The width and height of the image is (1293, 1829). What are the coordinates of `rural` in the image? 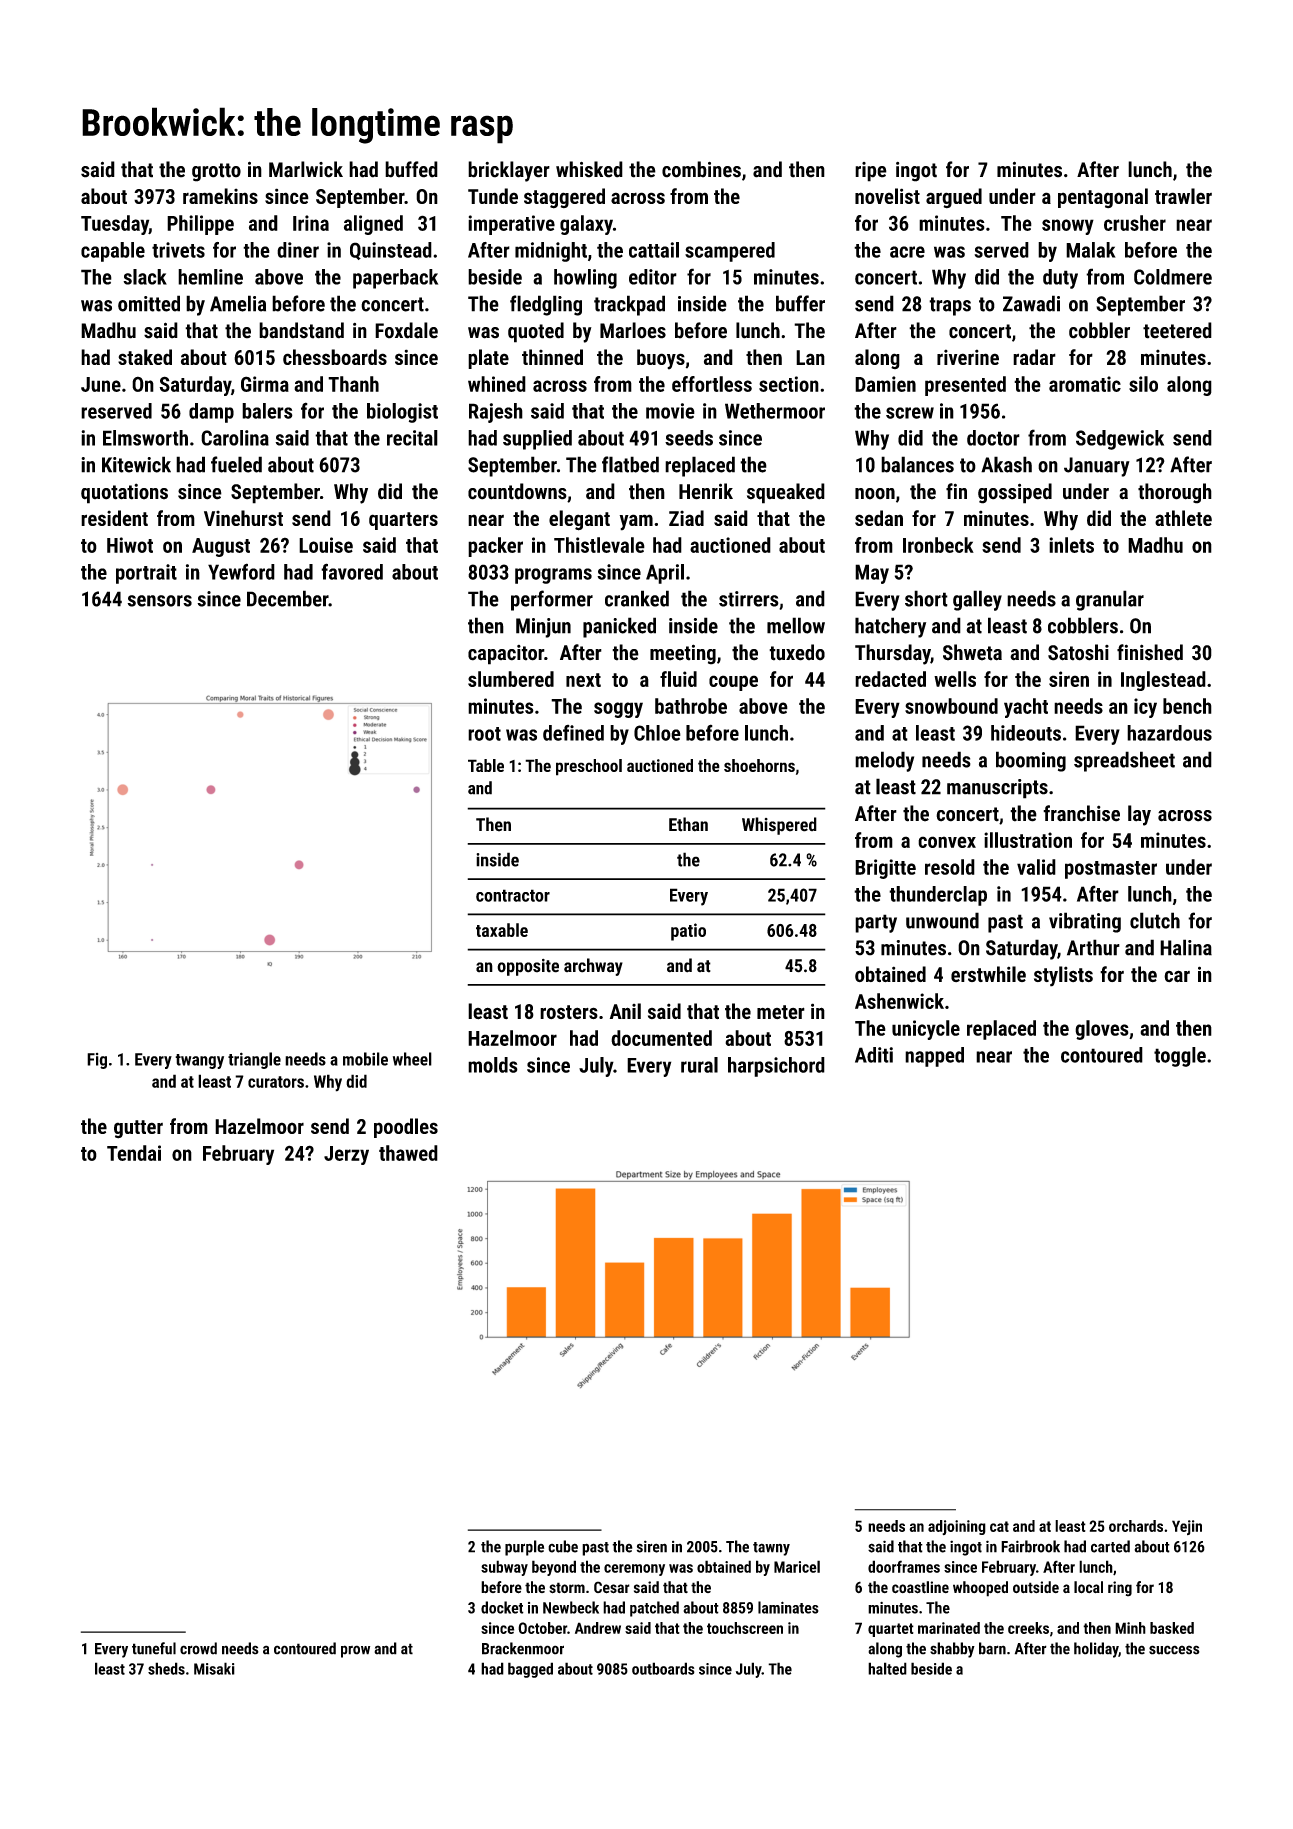 It's located at (699, 1065).
